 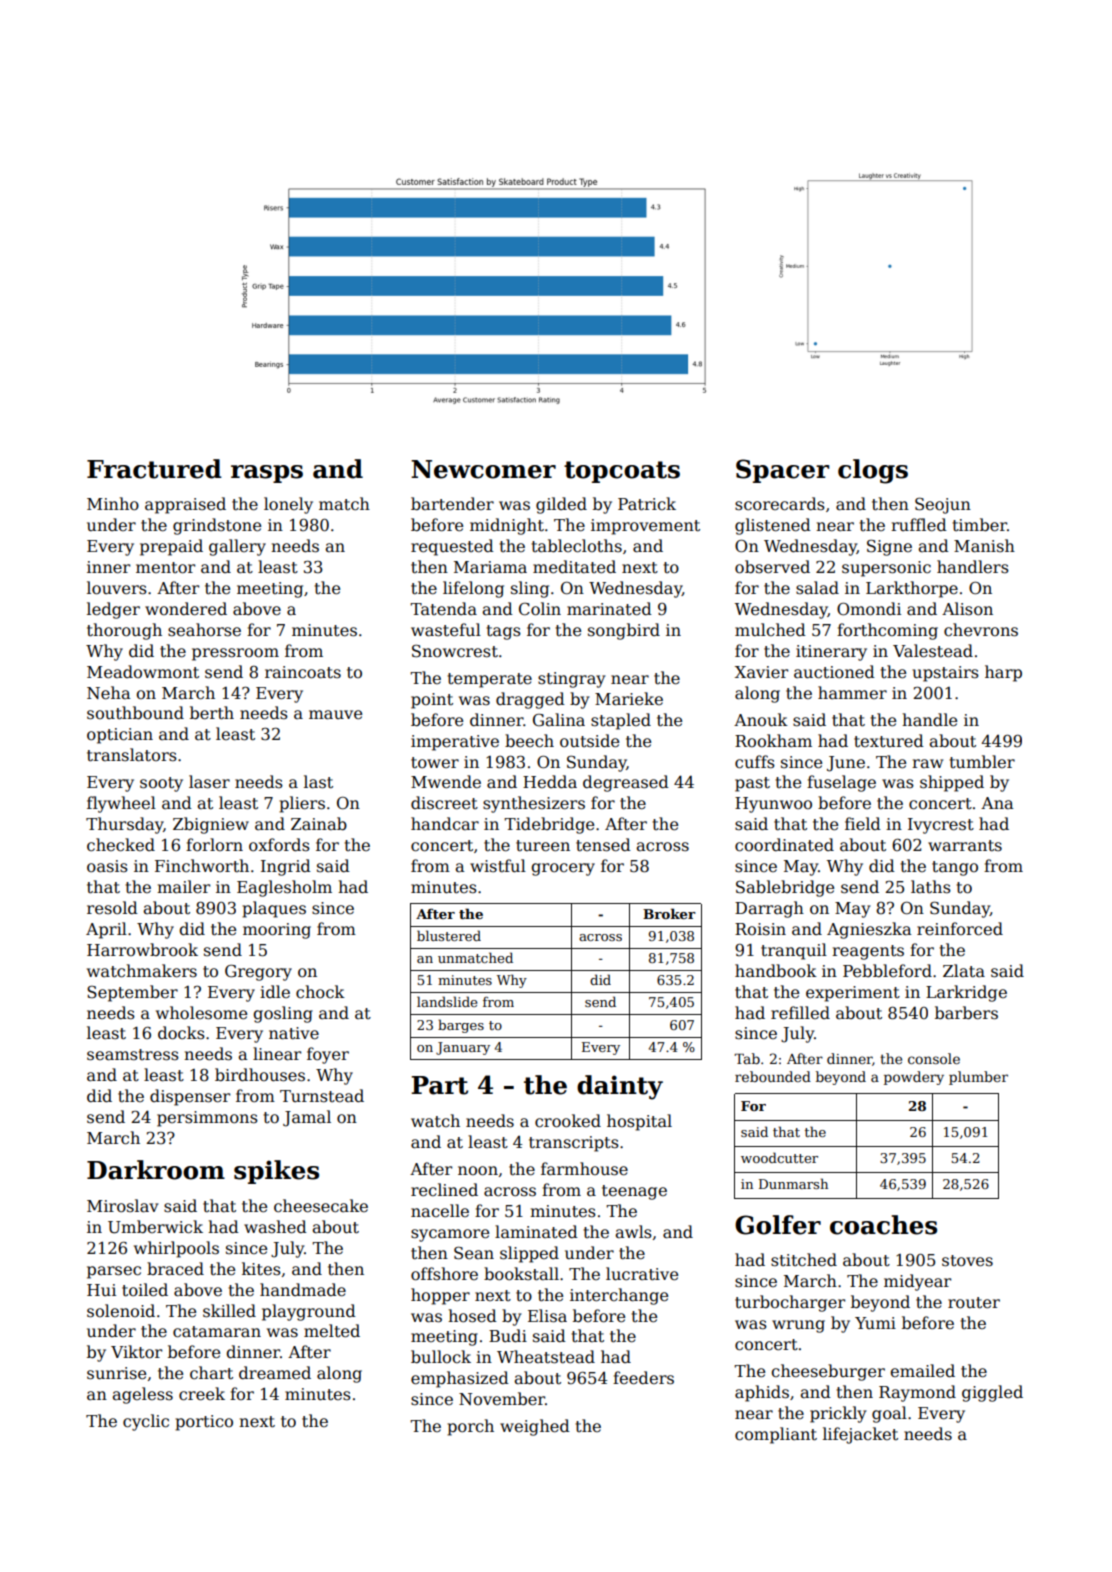 I want to click on Hedda, so click(x=550, y=782).
